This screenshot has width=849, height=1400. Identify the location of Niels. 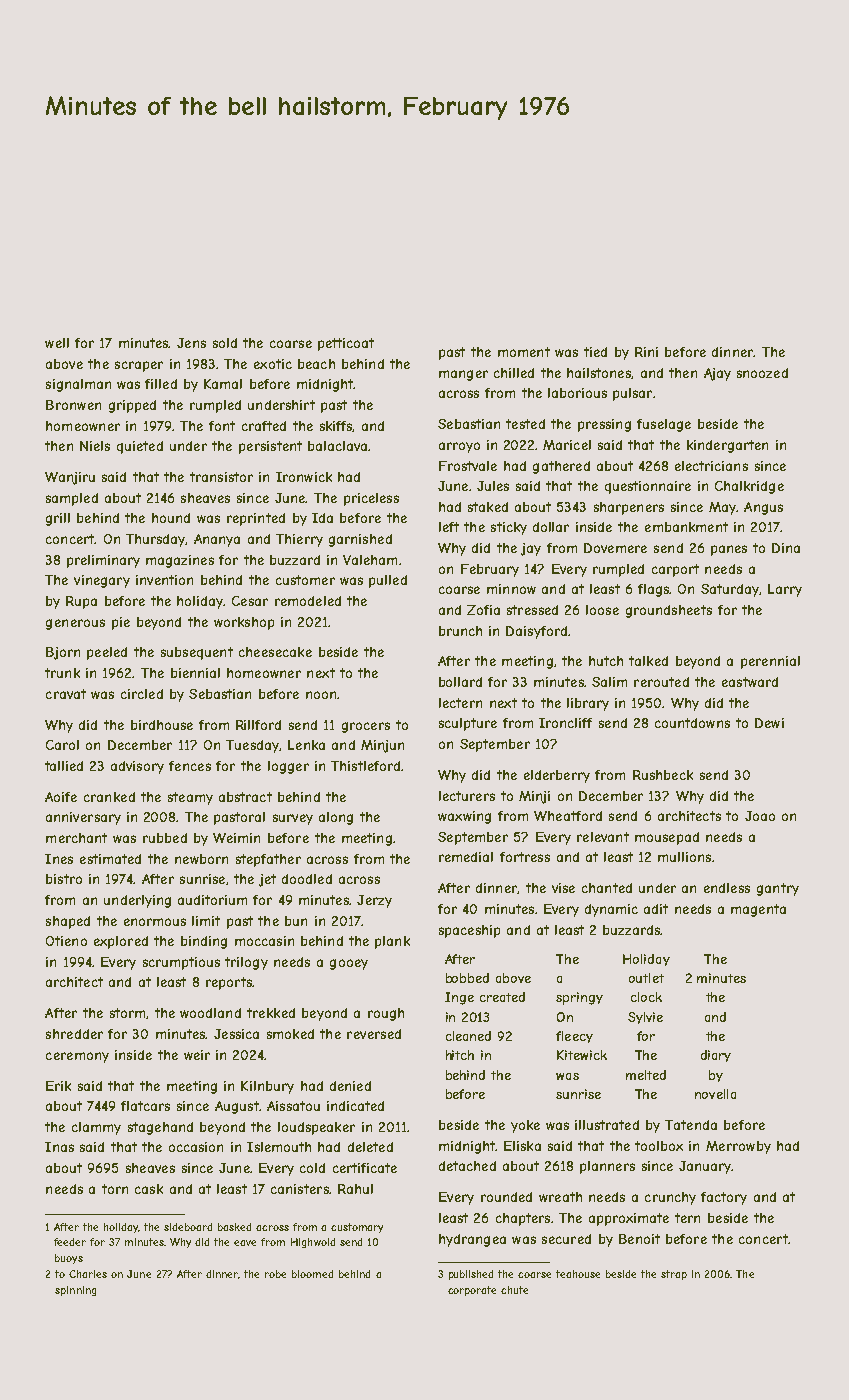
(95, 446).
